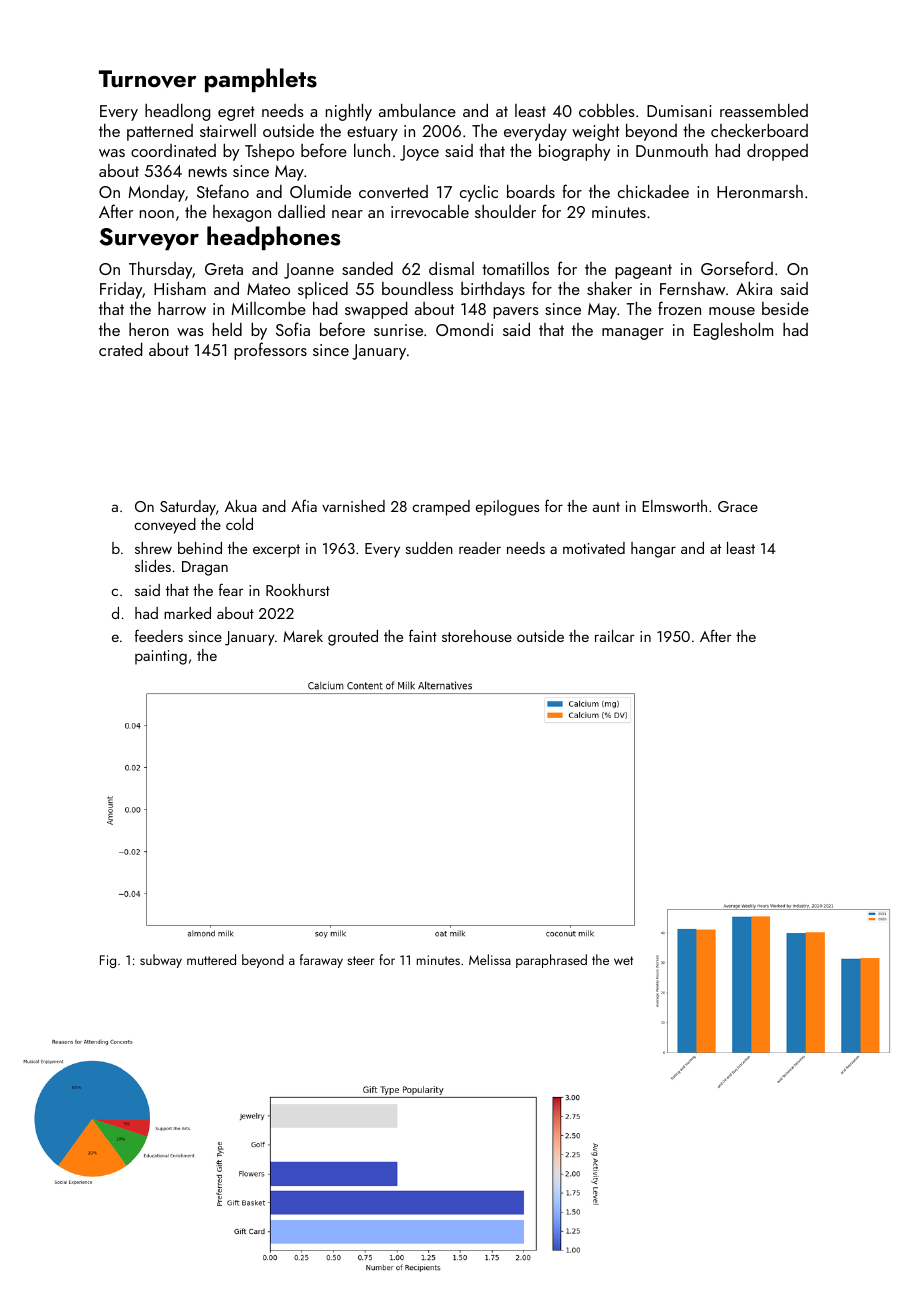  What do you see at coordinates (606, 507) in the image?
I see `aunt` at bounding box center [606, 507].
